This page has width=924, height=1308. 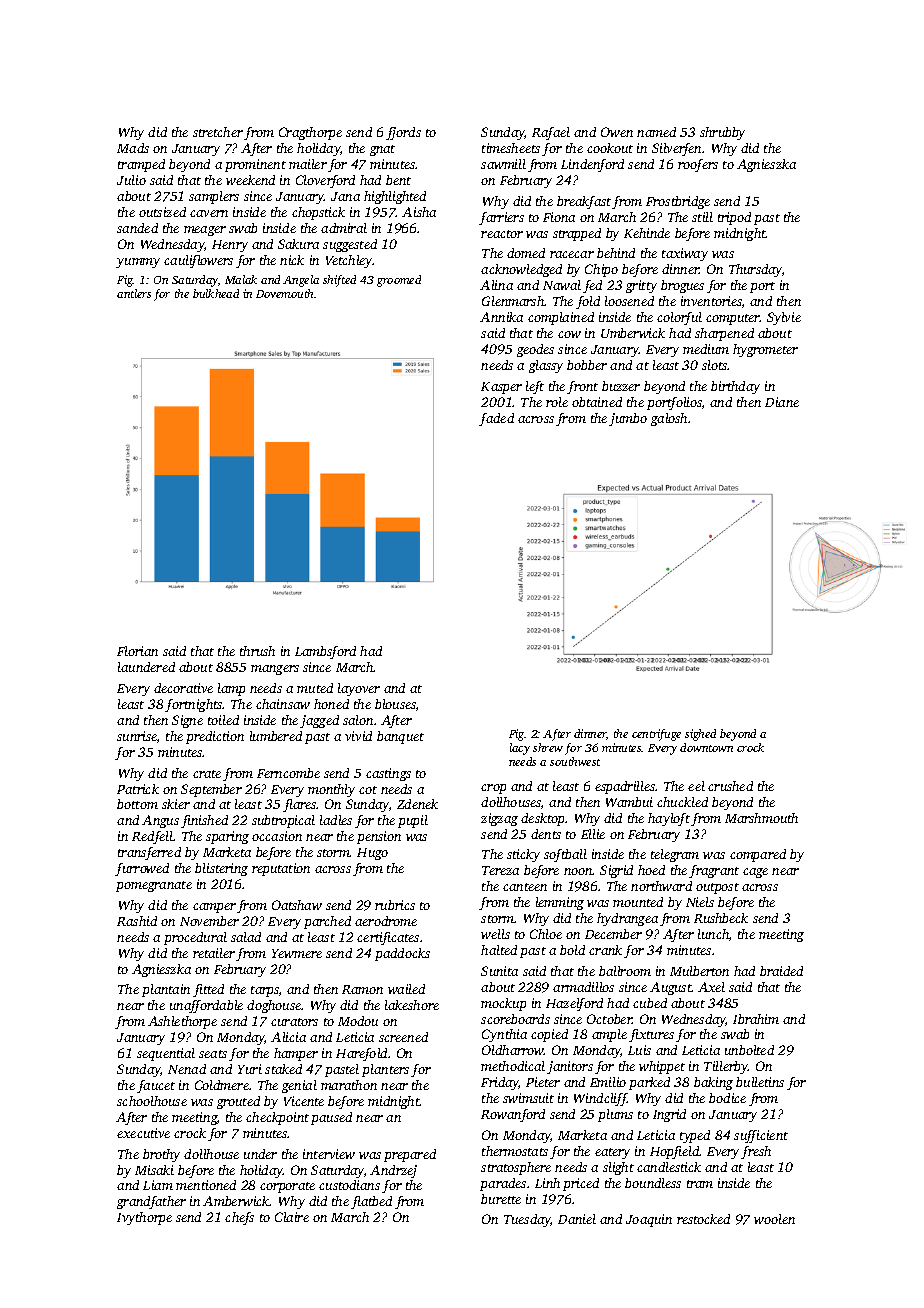 I want to click on stretcher, so click(x=218, y=132).
